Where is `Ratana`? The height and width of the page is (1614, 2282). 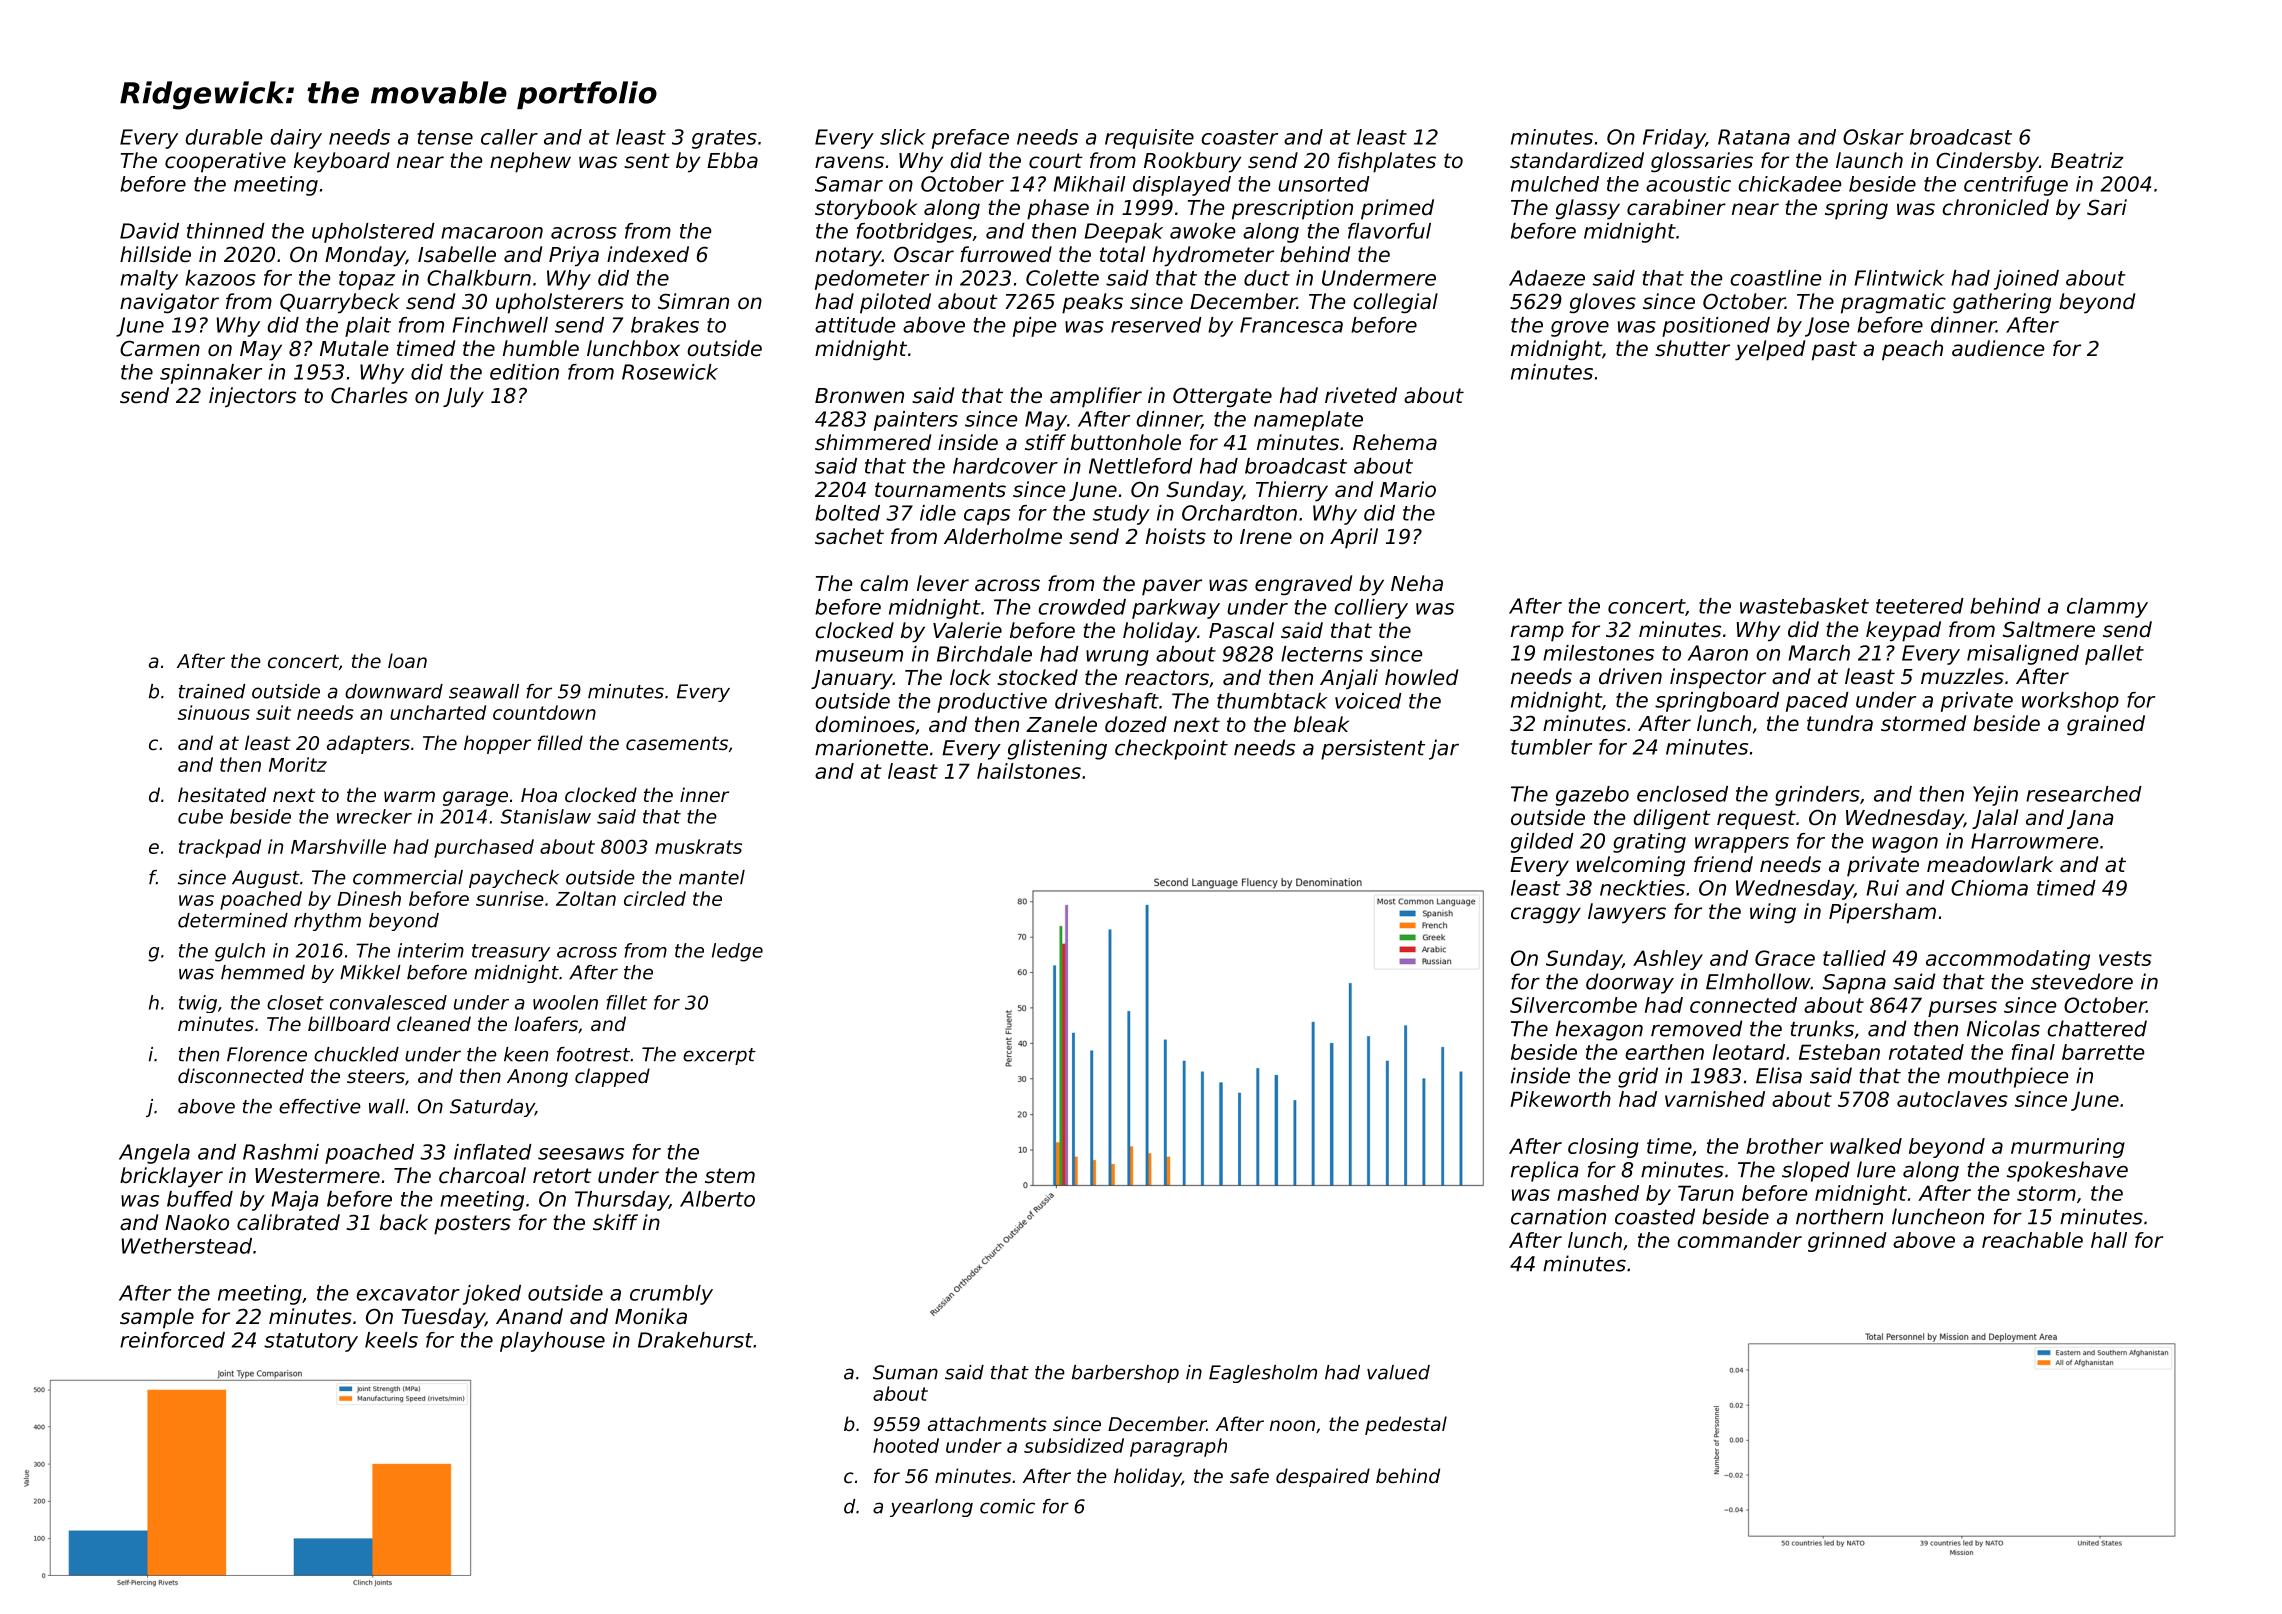 Ratana is located at coordinates (1754, 137).
